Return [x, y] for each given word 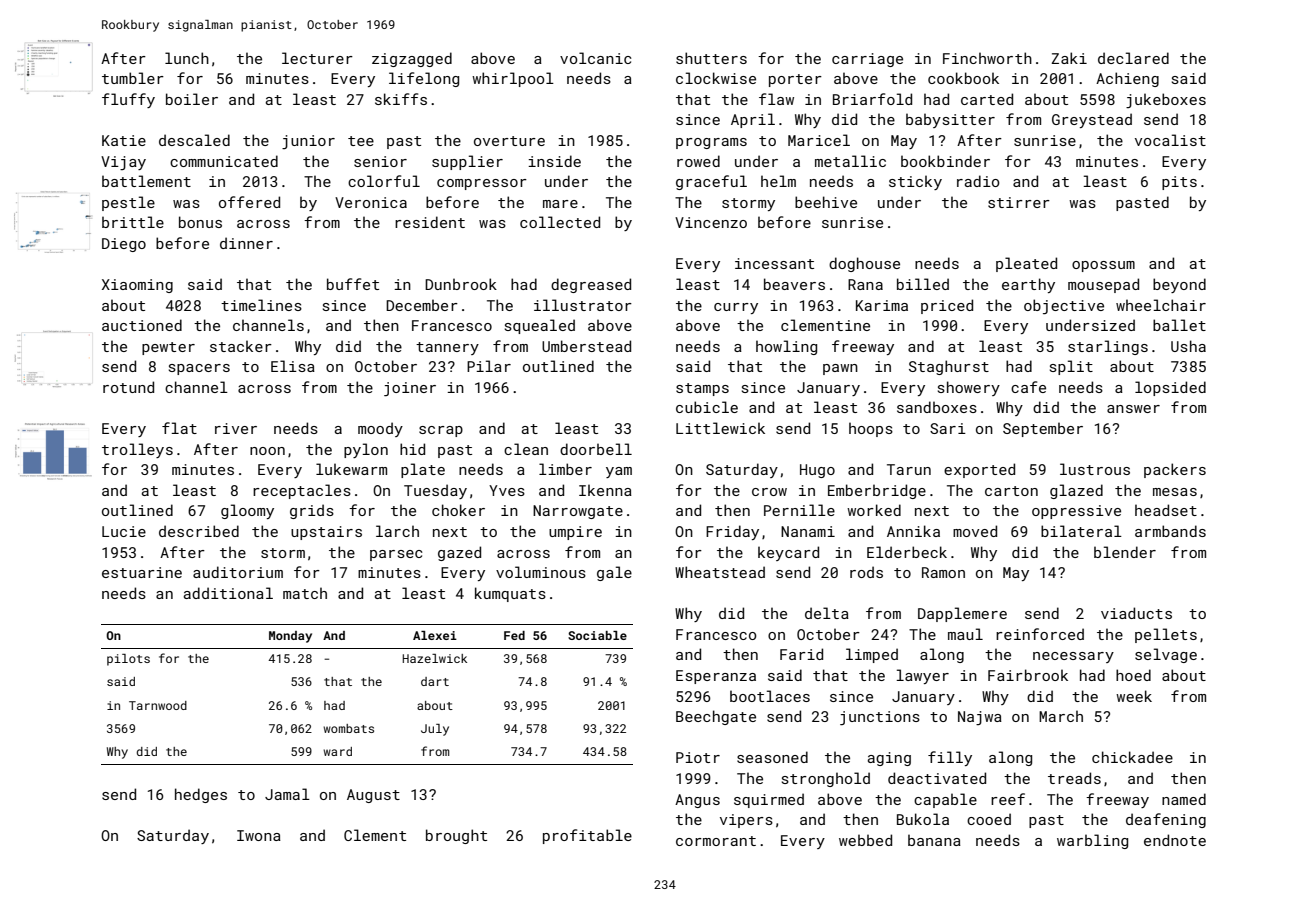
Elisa [293, 366]
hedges [201, 795]
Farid [801, 654]
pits [1179, 183]
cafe [1028, 387]
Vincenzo [711, 222]
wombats [348, 728]
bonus [200, 222]
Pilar [489, 366]
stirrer [1019, 202]
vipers [746, 821]
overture [509, 141]
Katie [124, 140]
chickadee [1132, 757]
